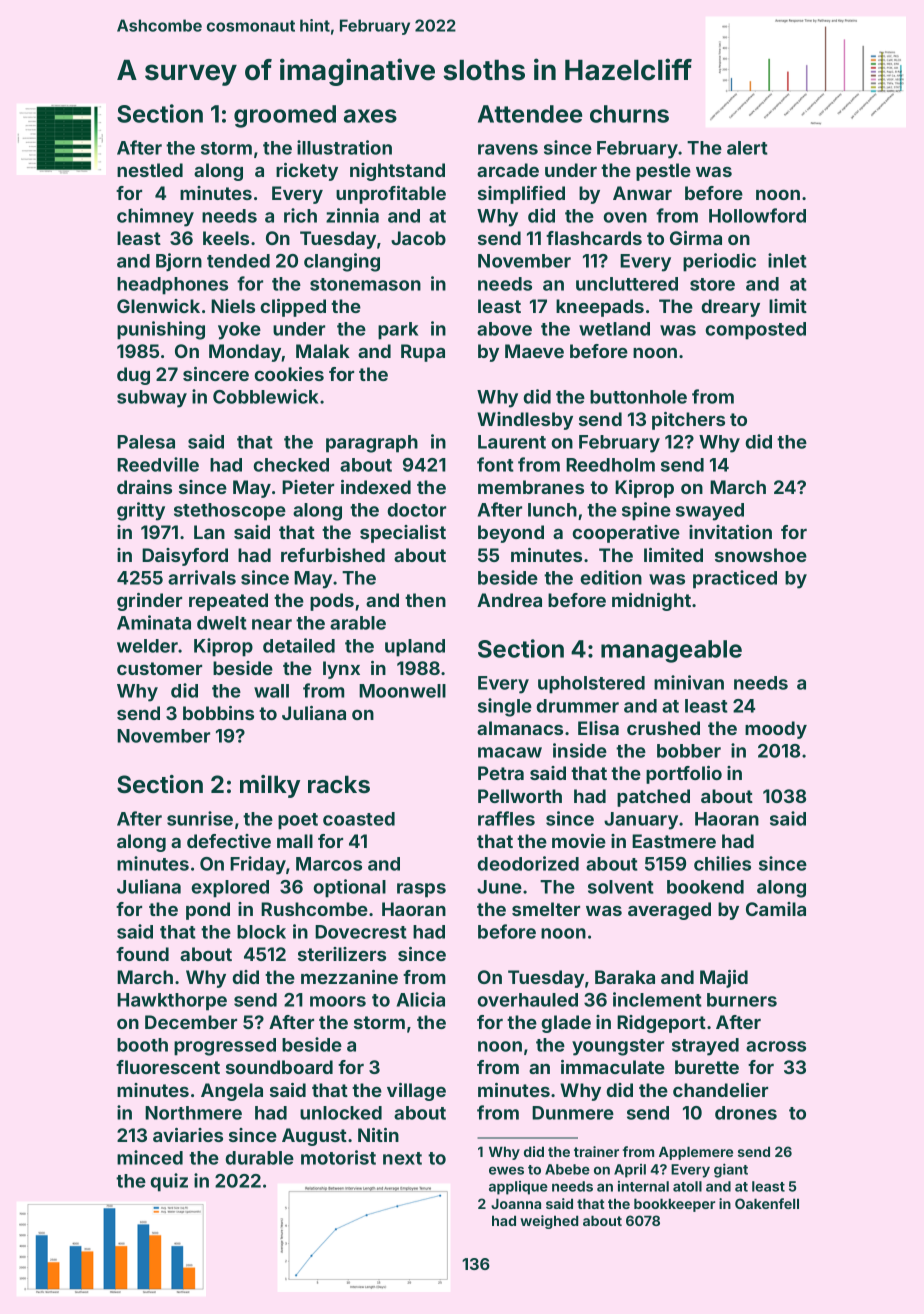 The width and height of the image is (924, 1314). Describe the element at coordinates (674, 1205) in the image. I see `bookkeeper` at that location.
